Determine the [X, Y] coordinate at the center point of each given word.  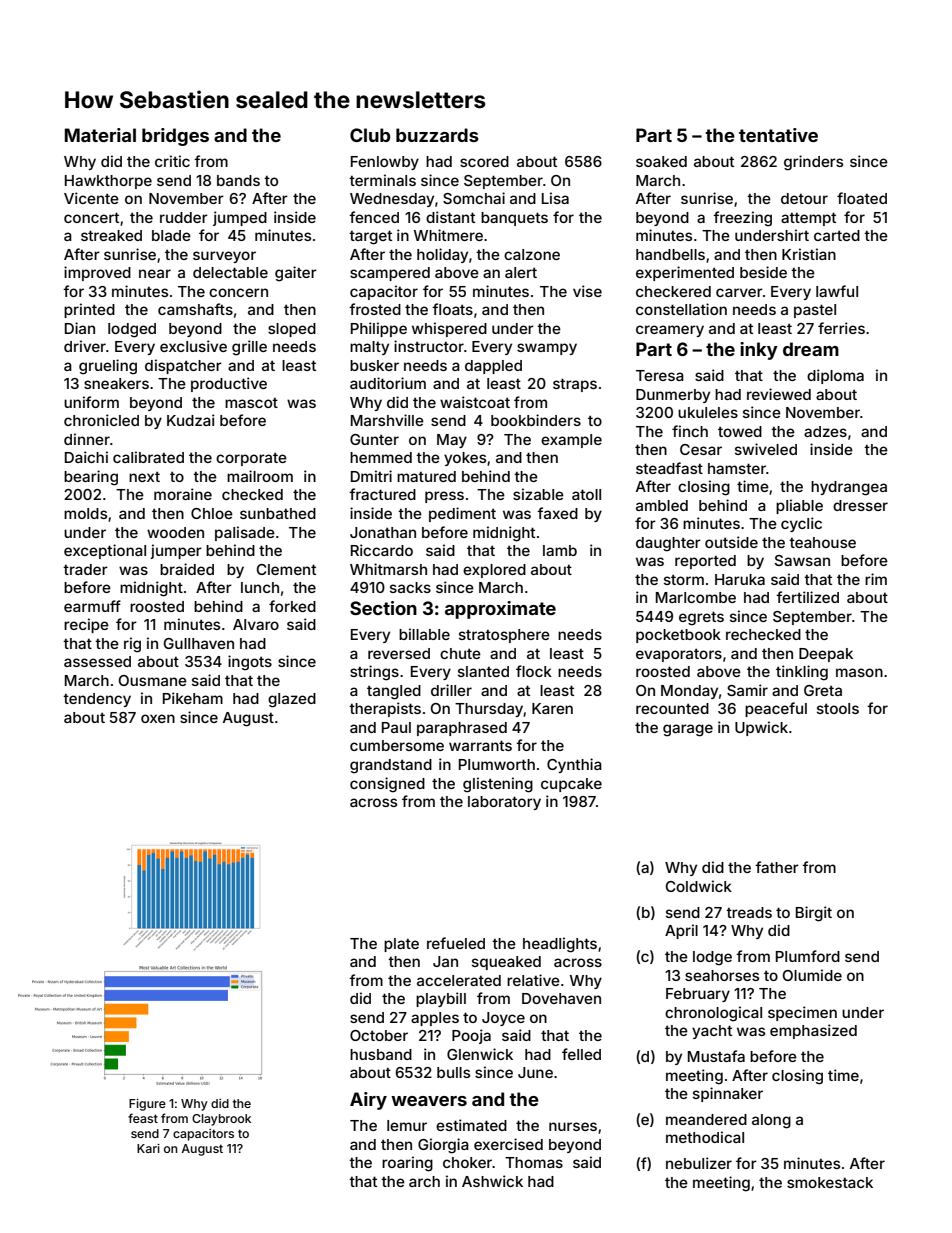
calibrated [148, 457]
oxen [158, 718]
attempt [808, 219]
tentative [778, 135]
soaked [661, 161]
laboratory [504, 803]
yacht [712, 1032]
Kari [148, 1148]
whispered [449, 329]
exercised [508, 1144]
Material [100, 135]
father [777, 867]
